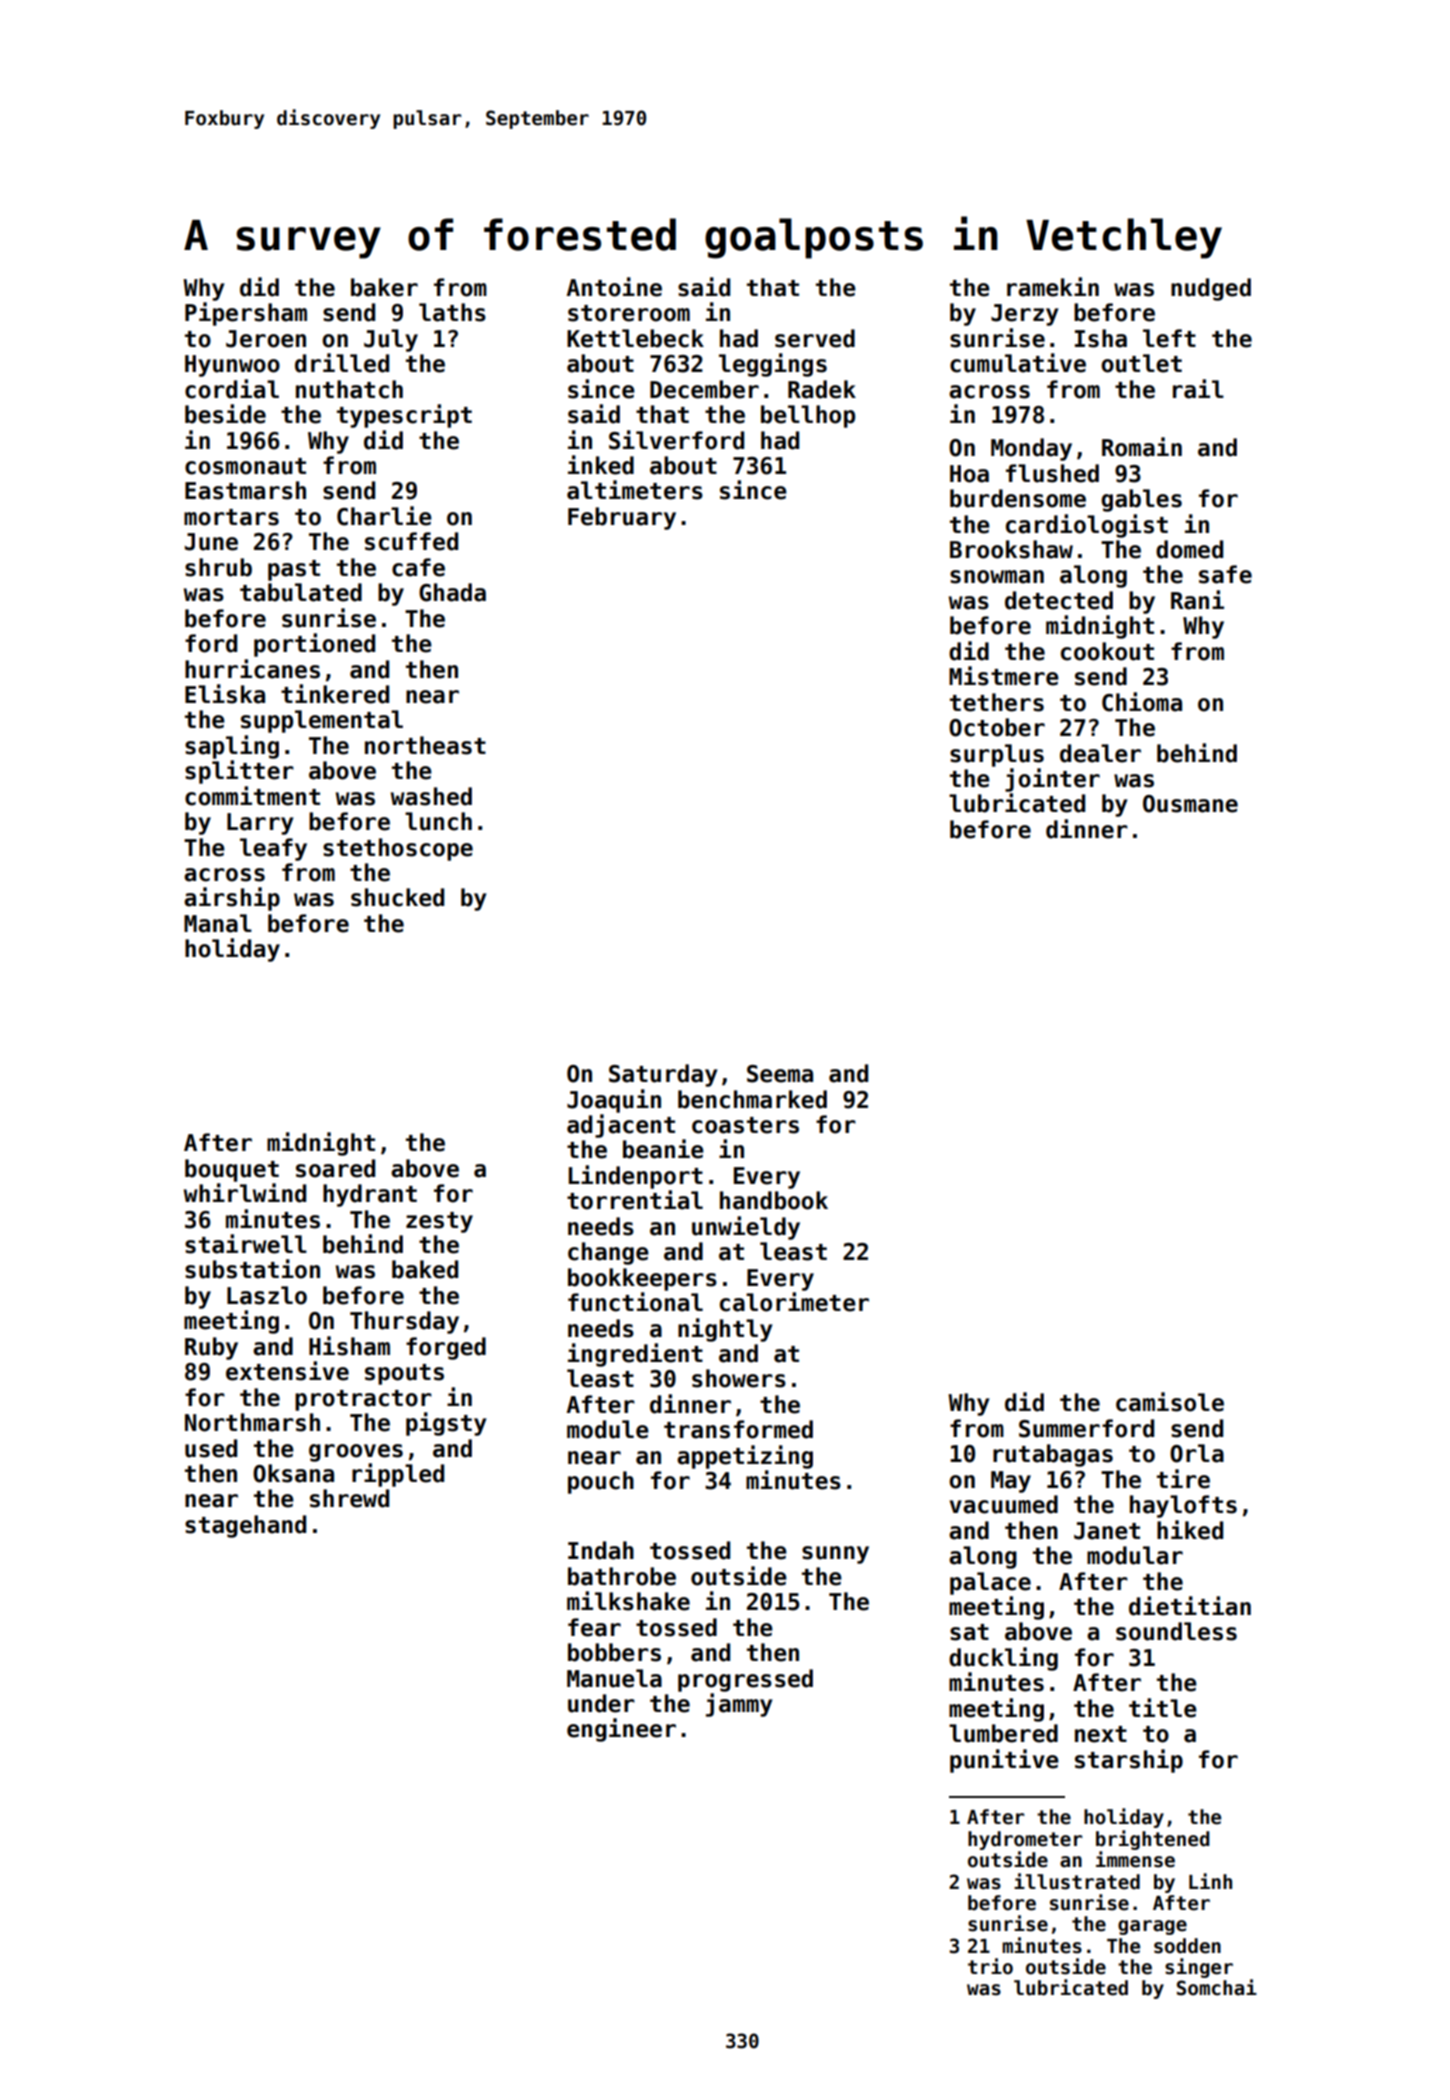  What do you see at coordinates (629, 313) in the screenshot?
I see `storeroom` at bounding box center [629, 313].
